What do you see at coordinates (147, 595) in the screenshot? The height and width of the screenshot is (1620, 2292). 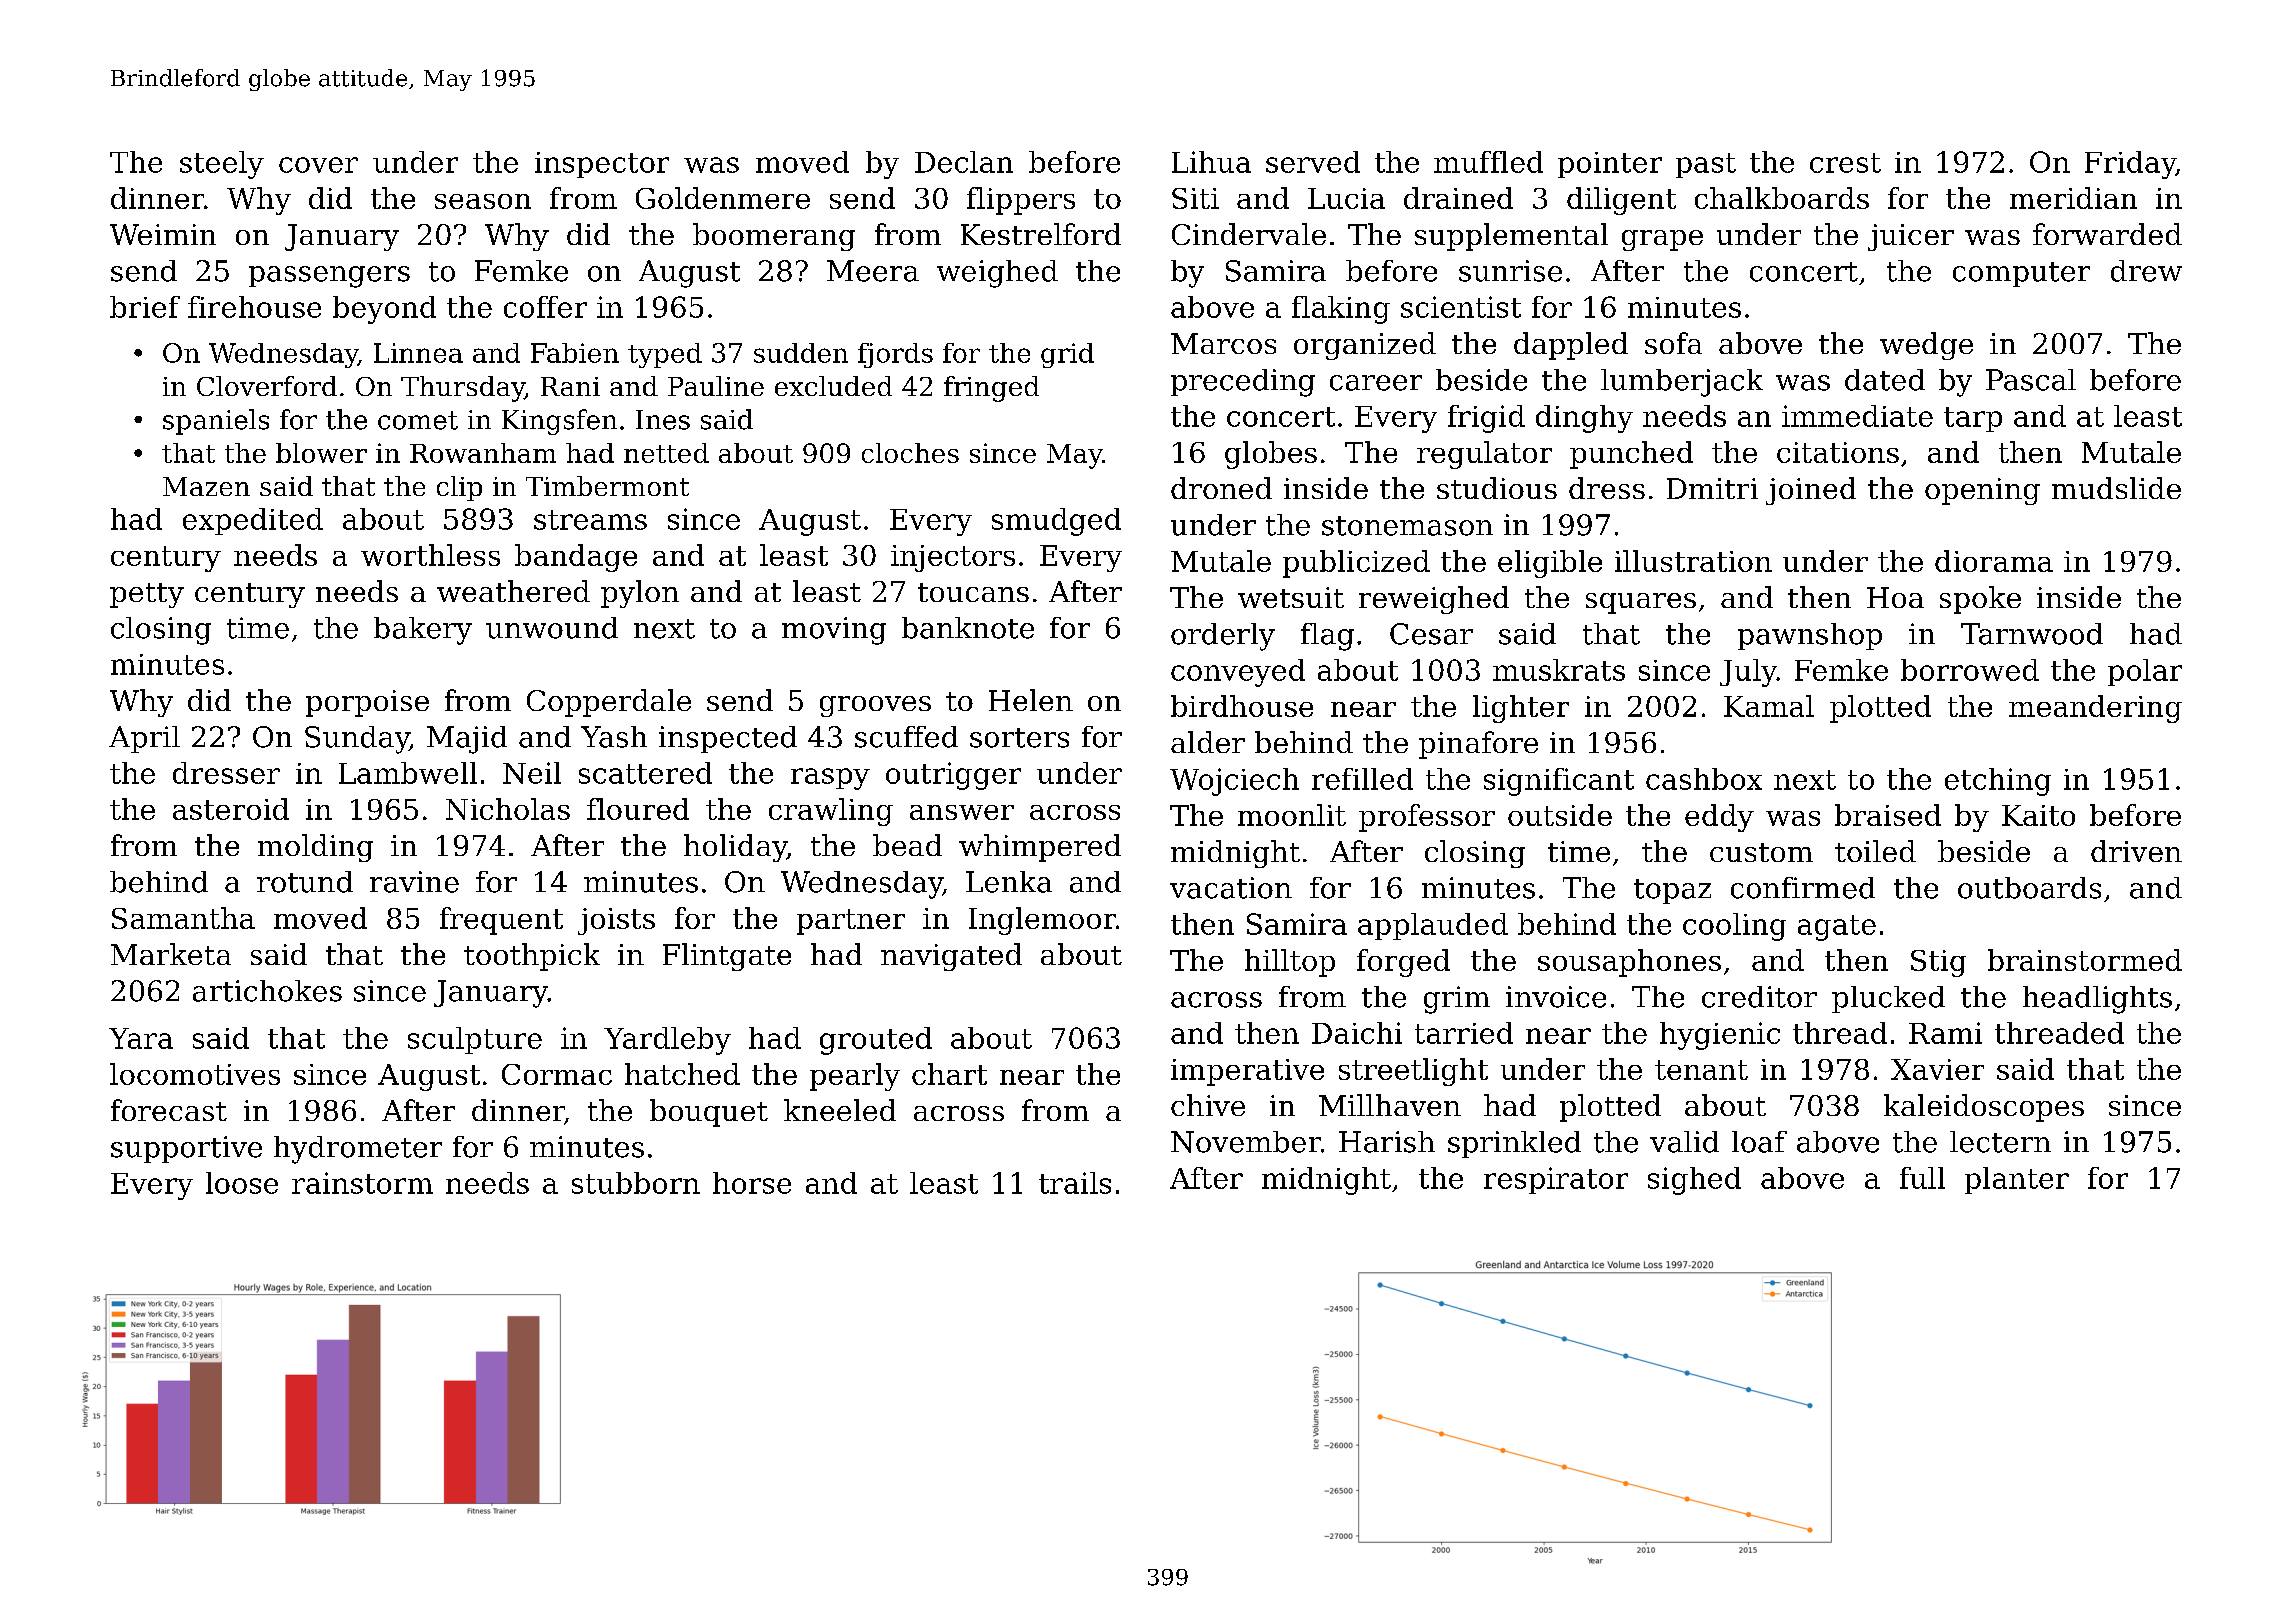 I see `petty` at bounding box center [147, 595].
